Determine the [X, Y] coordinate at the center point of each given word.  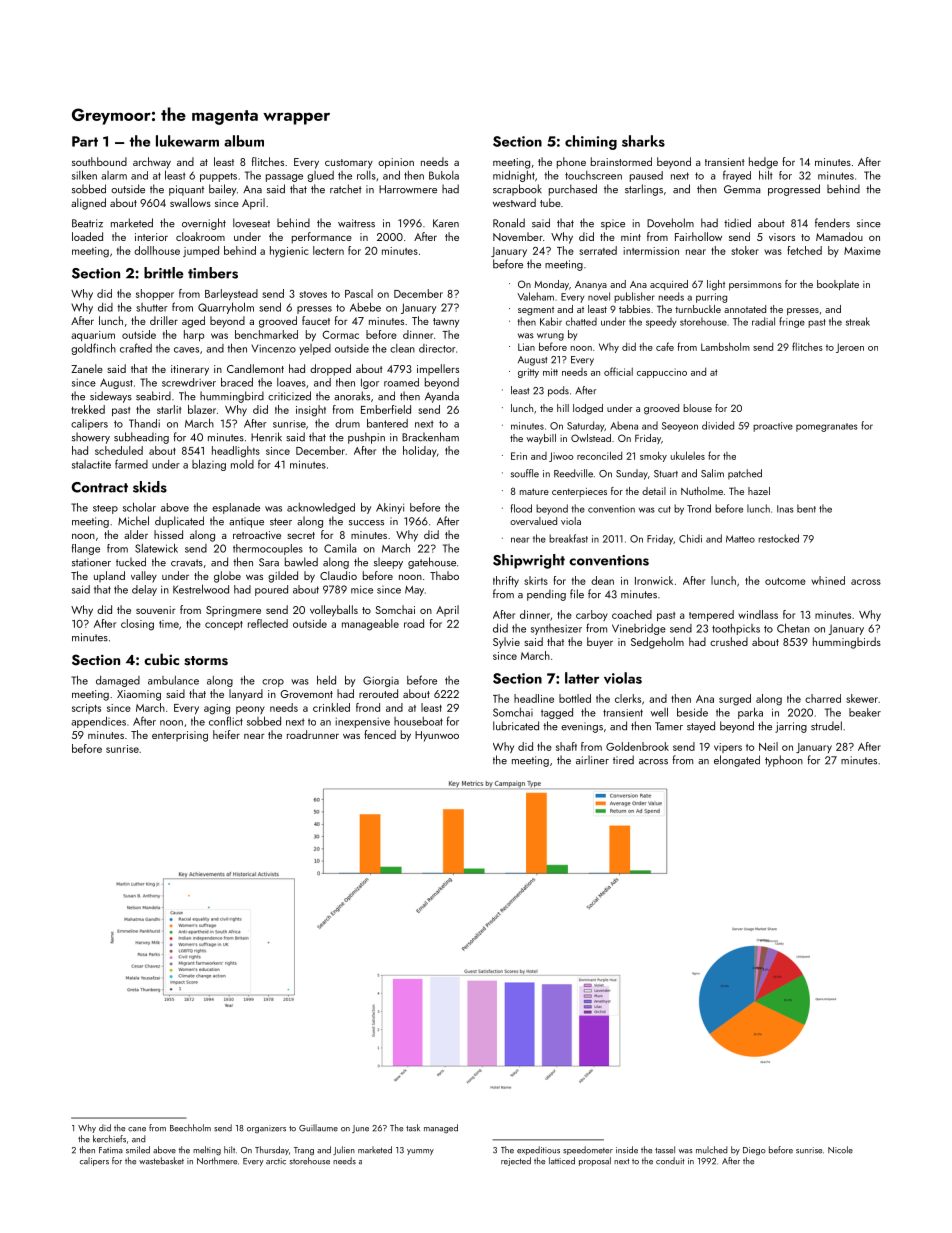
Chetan [793, 628]
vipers [728, 748]
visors [782, 237]
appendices [98, 722]
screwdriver [189, 382]
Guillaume [318, 1128]
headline [534, 698]
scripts [86, 709]
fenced [380, 734]
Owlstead [591, 438]
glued [320, 176]
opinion [396, 163]
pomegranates [827, 427]
